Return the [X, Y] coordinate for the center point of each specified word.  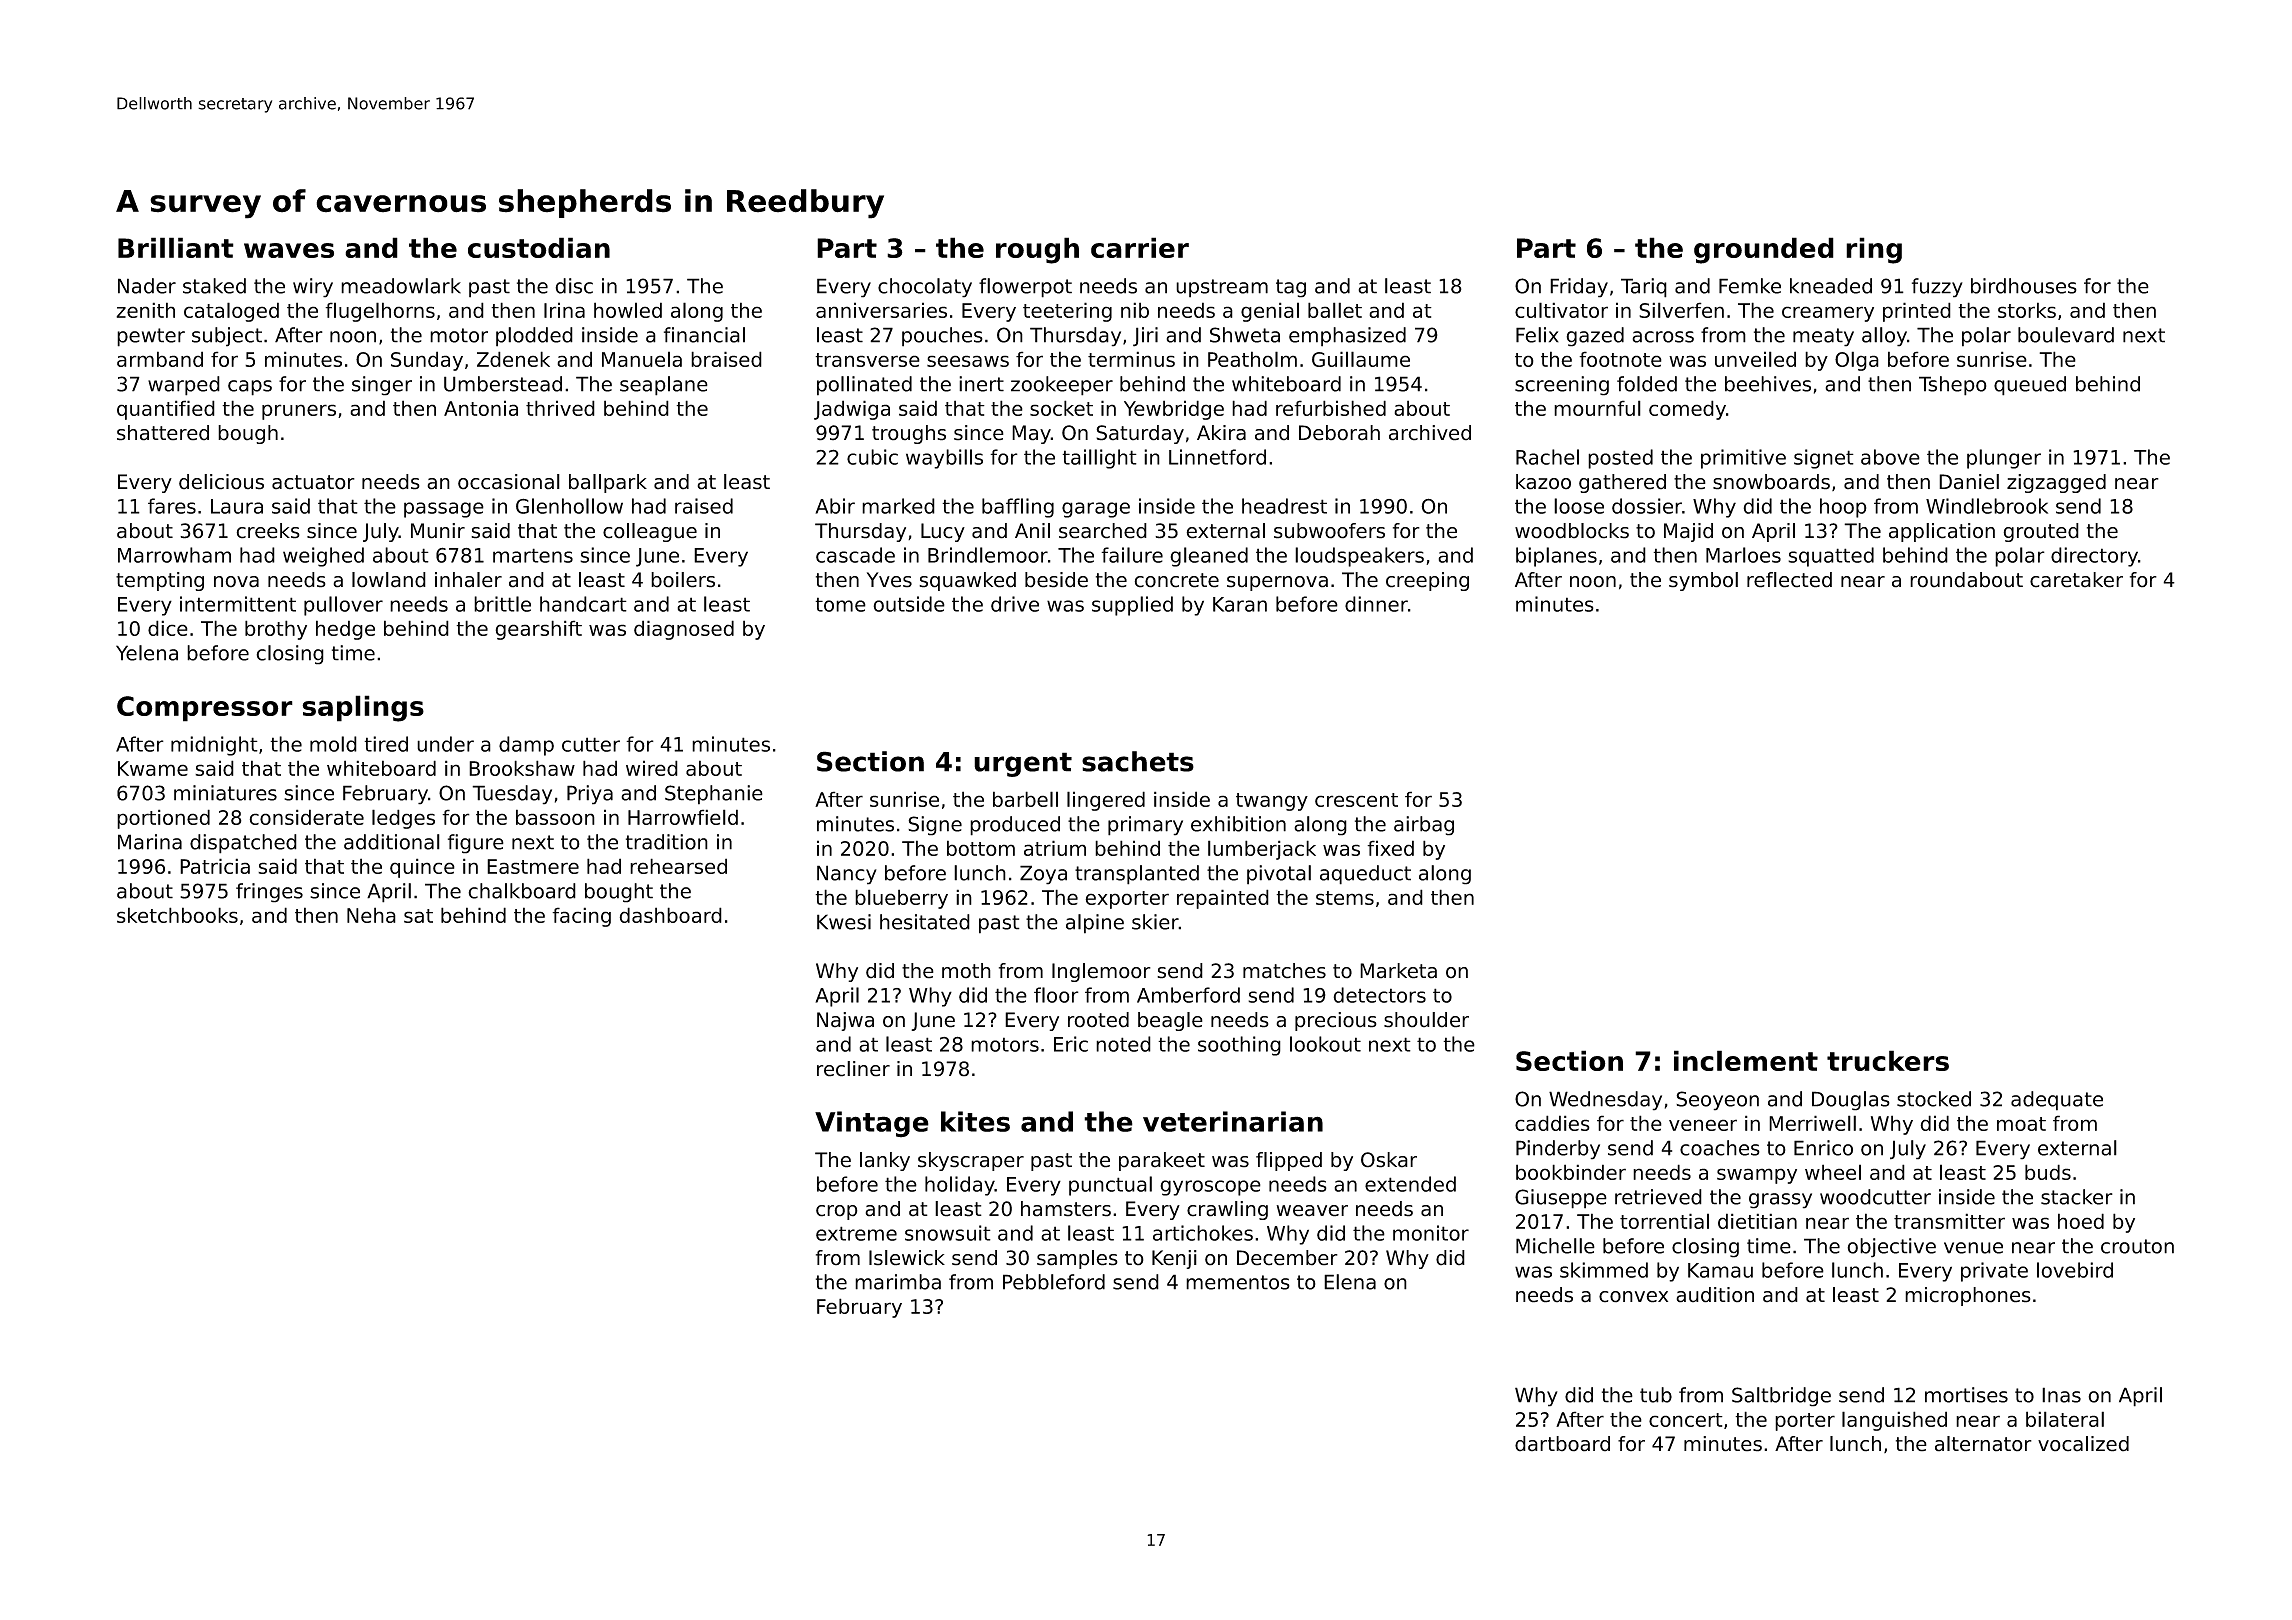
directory [2094, 557]
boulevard [2066, 335]
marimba [898, 1282]
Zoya [1043, 875]
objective [1891, 1248]
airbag [1424, 826]
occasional [509, 482]
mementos [1238, 1282]
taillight [1099, 459]
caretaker [2076, 580]
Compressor [205, 709]
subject [227, 337]
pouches [942, 337]
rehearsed [678, 866]
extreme [856, 1233]
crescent [1356, 800]
